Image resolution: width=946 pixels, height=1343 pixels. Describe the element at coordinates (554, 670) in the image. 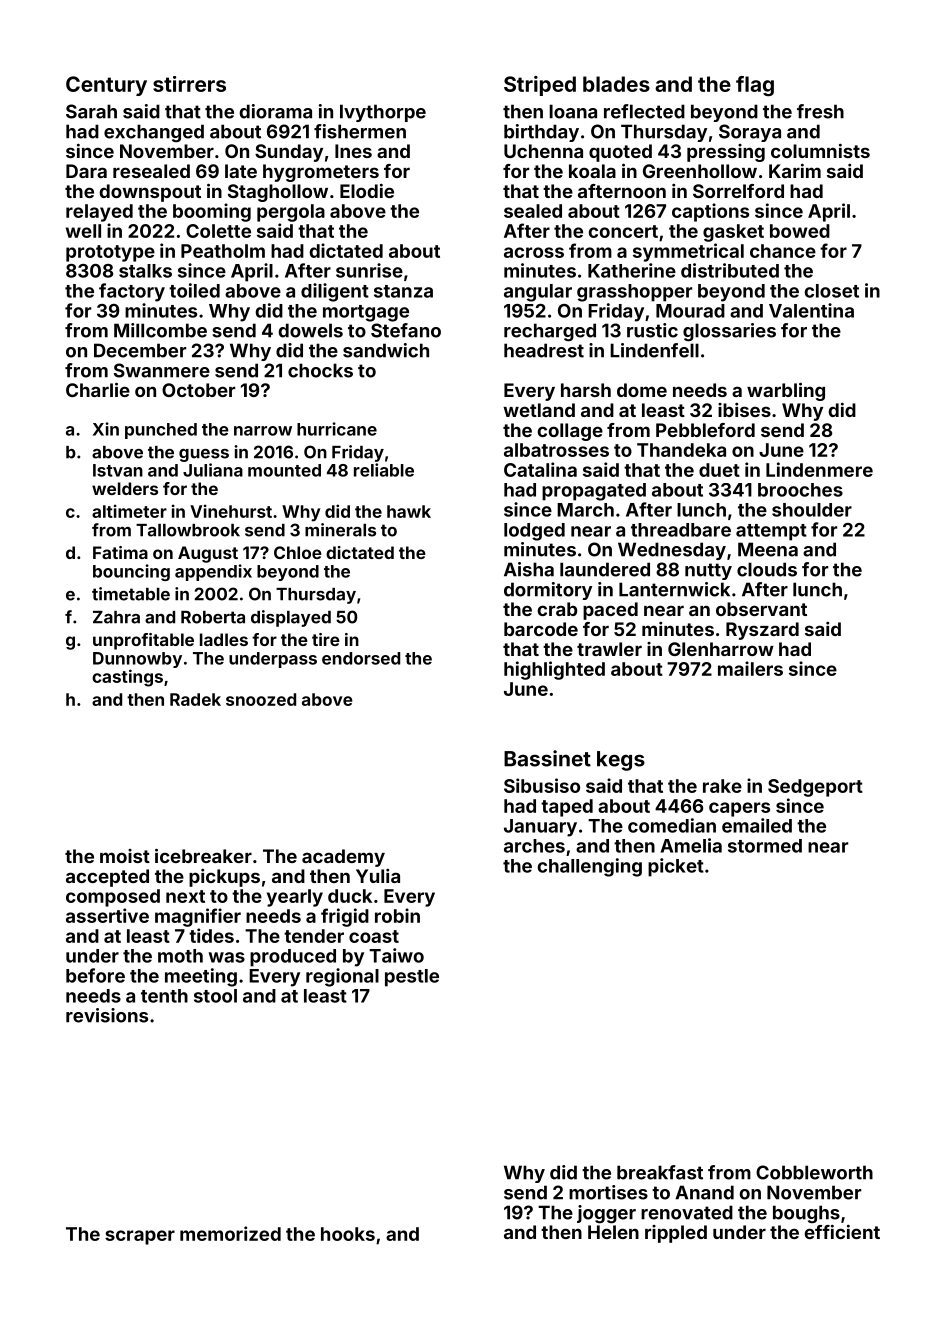

I see `highlighted` at that location.
